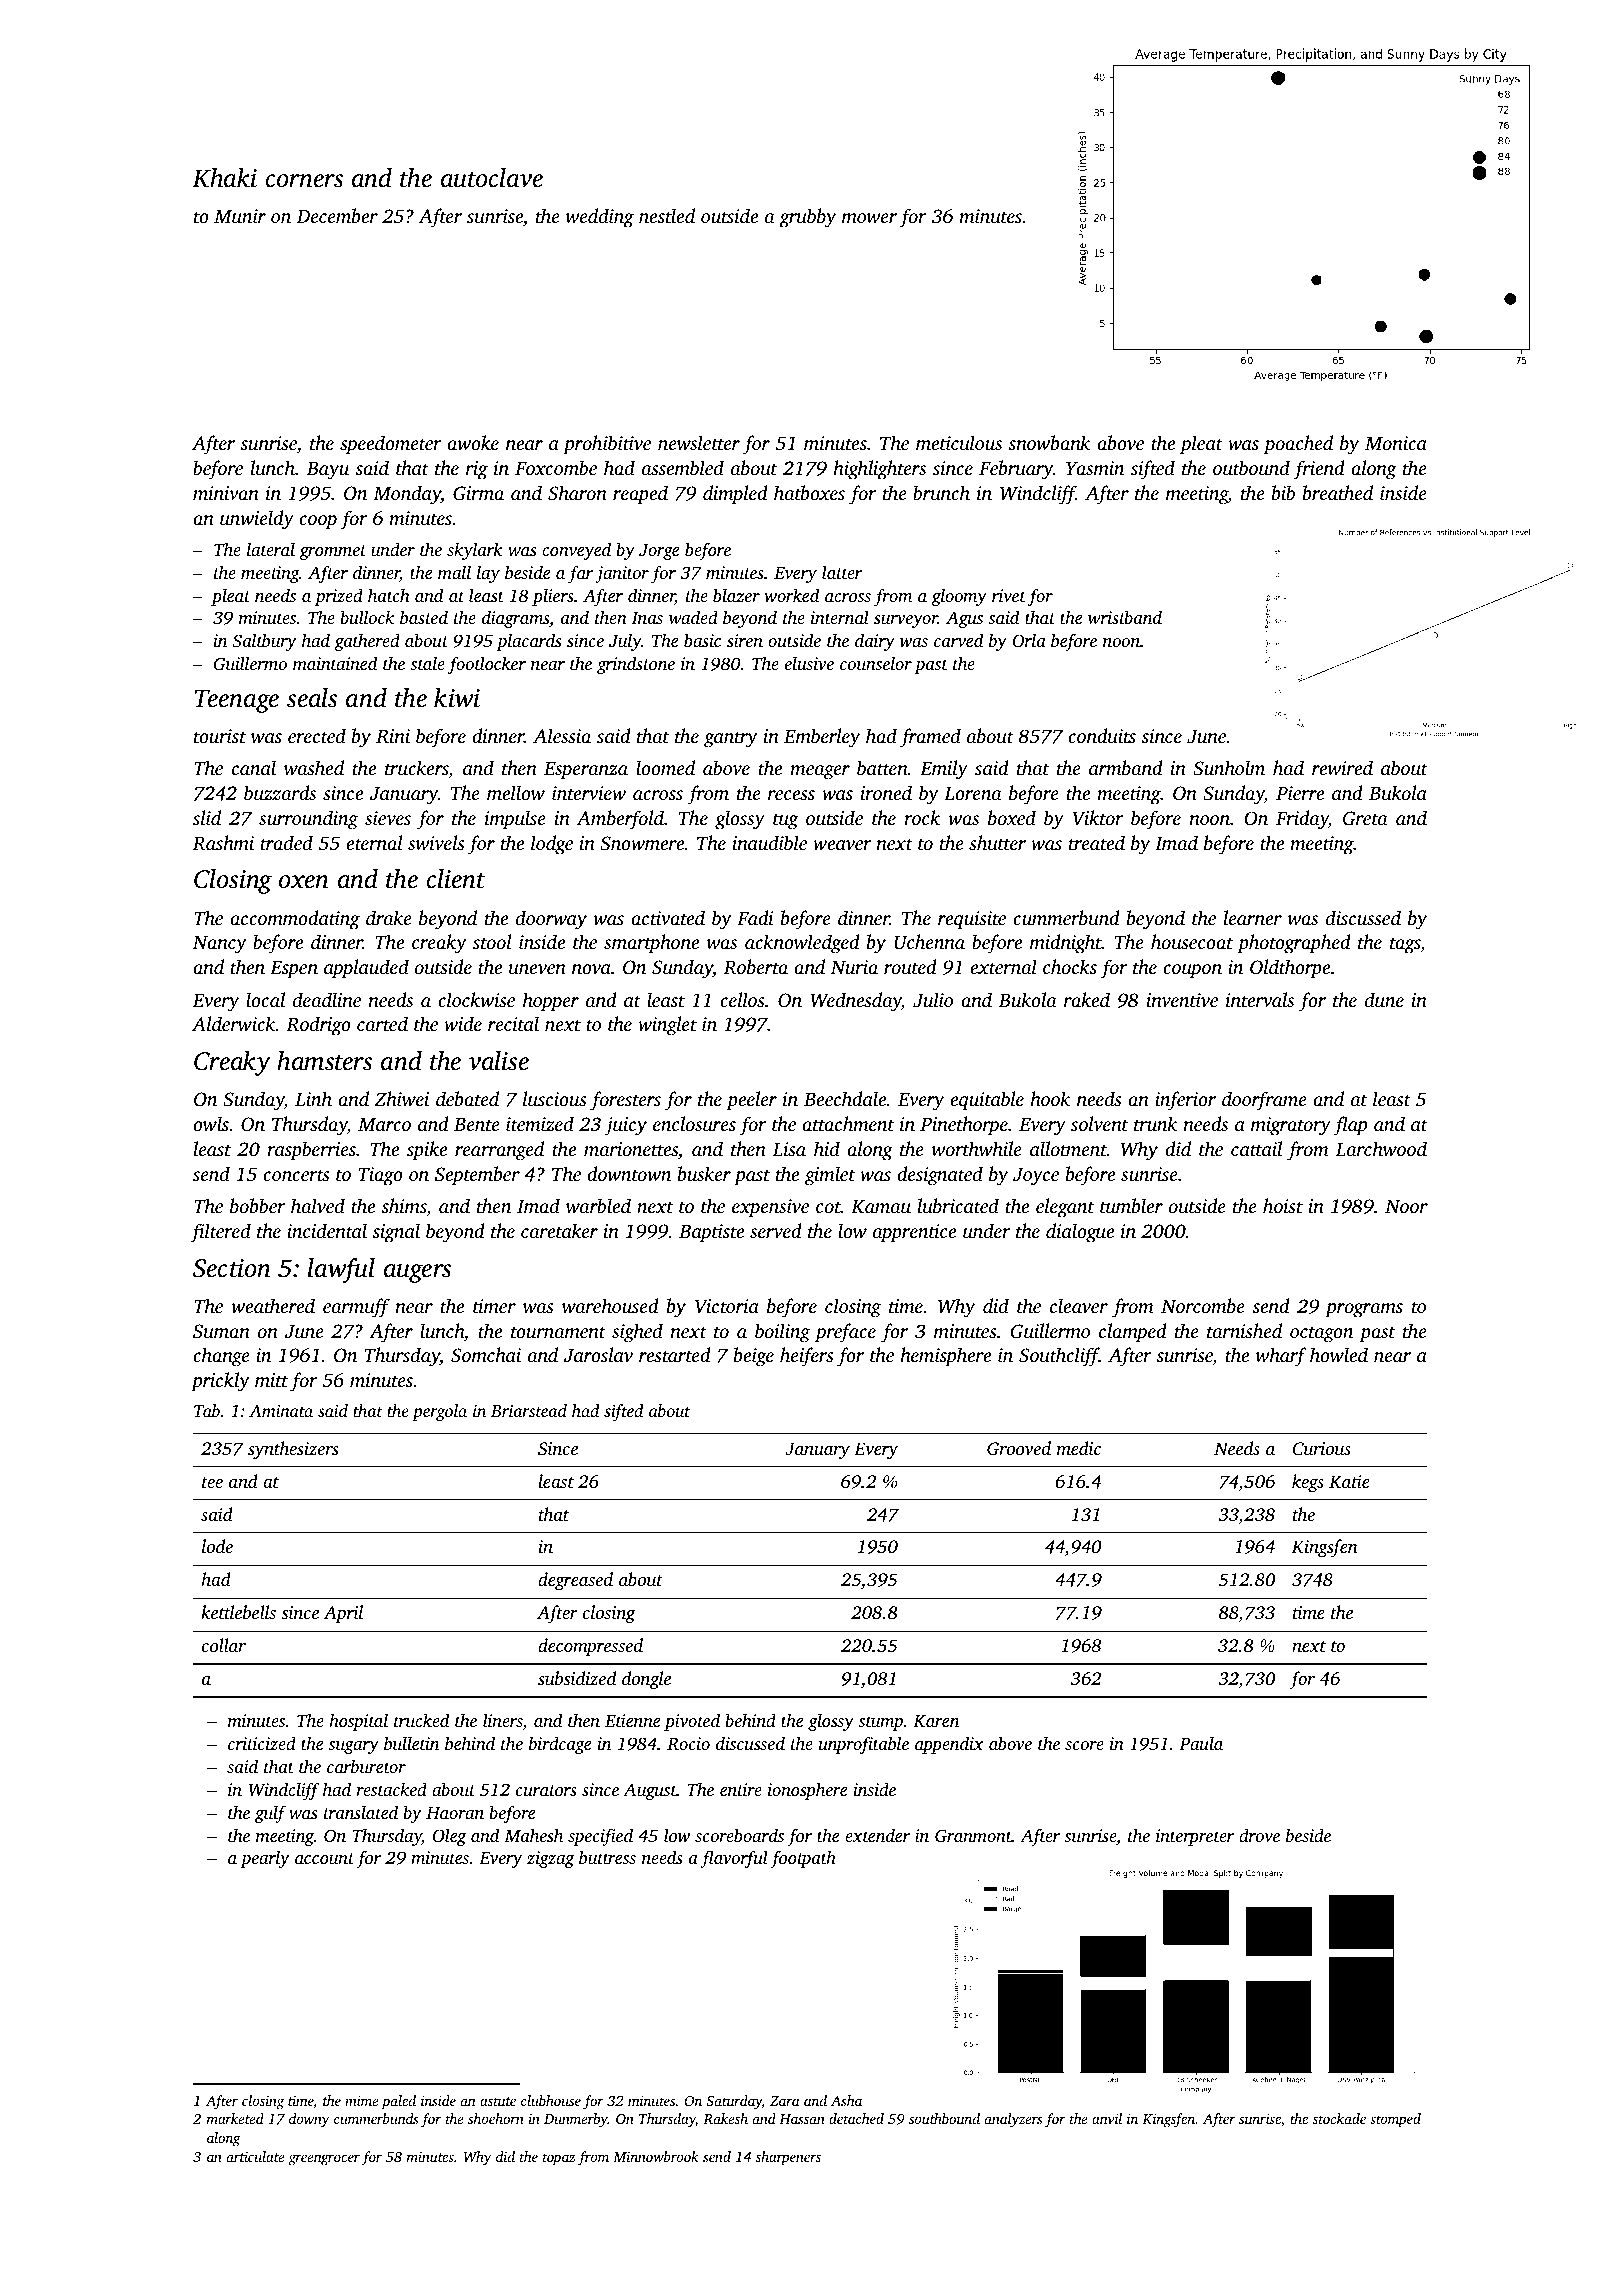  Describe the element at coordinates (265, 1859) in the document. I see `pearly` at that location.
